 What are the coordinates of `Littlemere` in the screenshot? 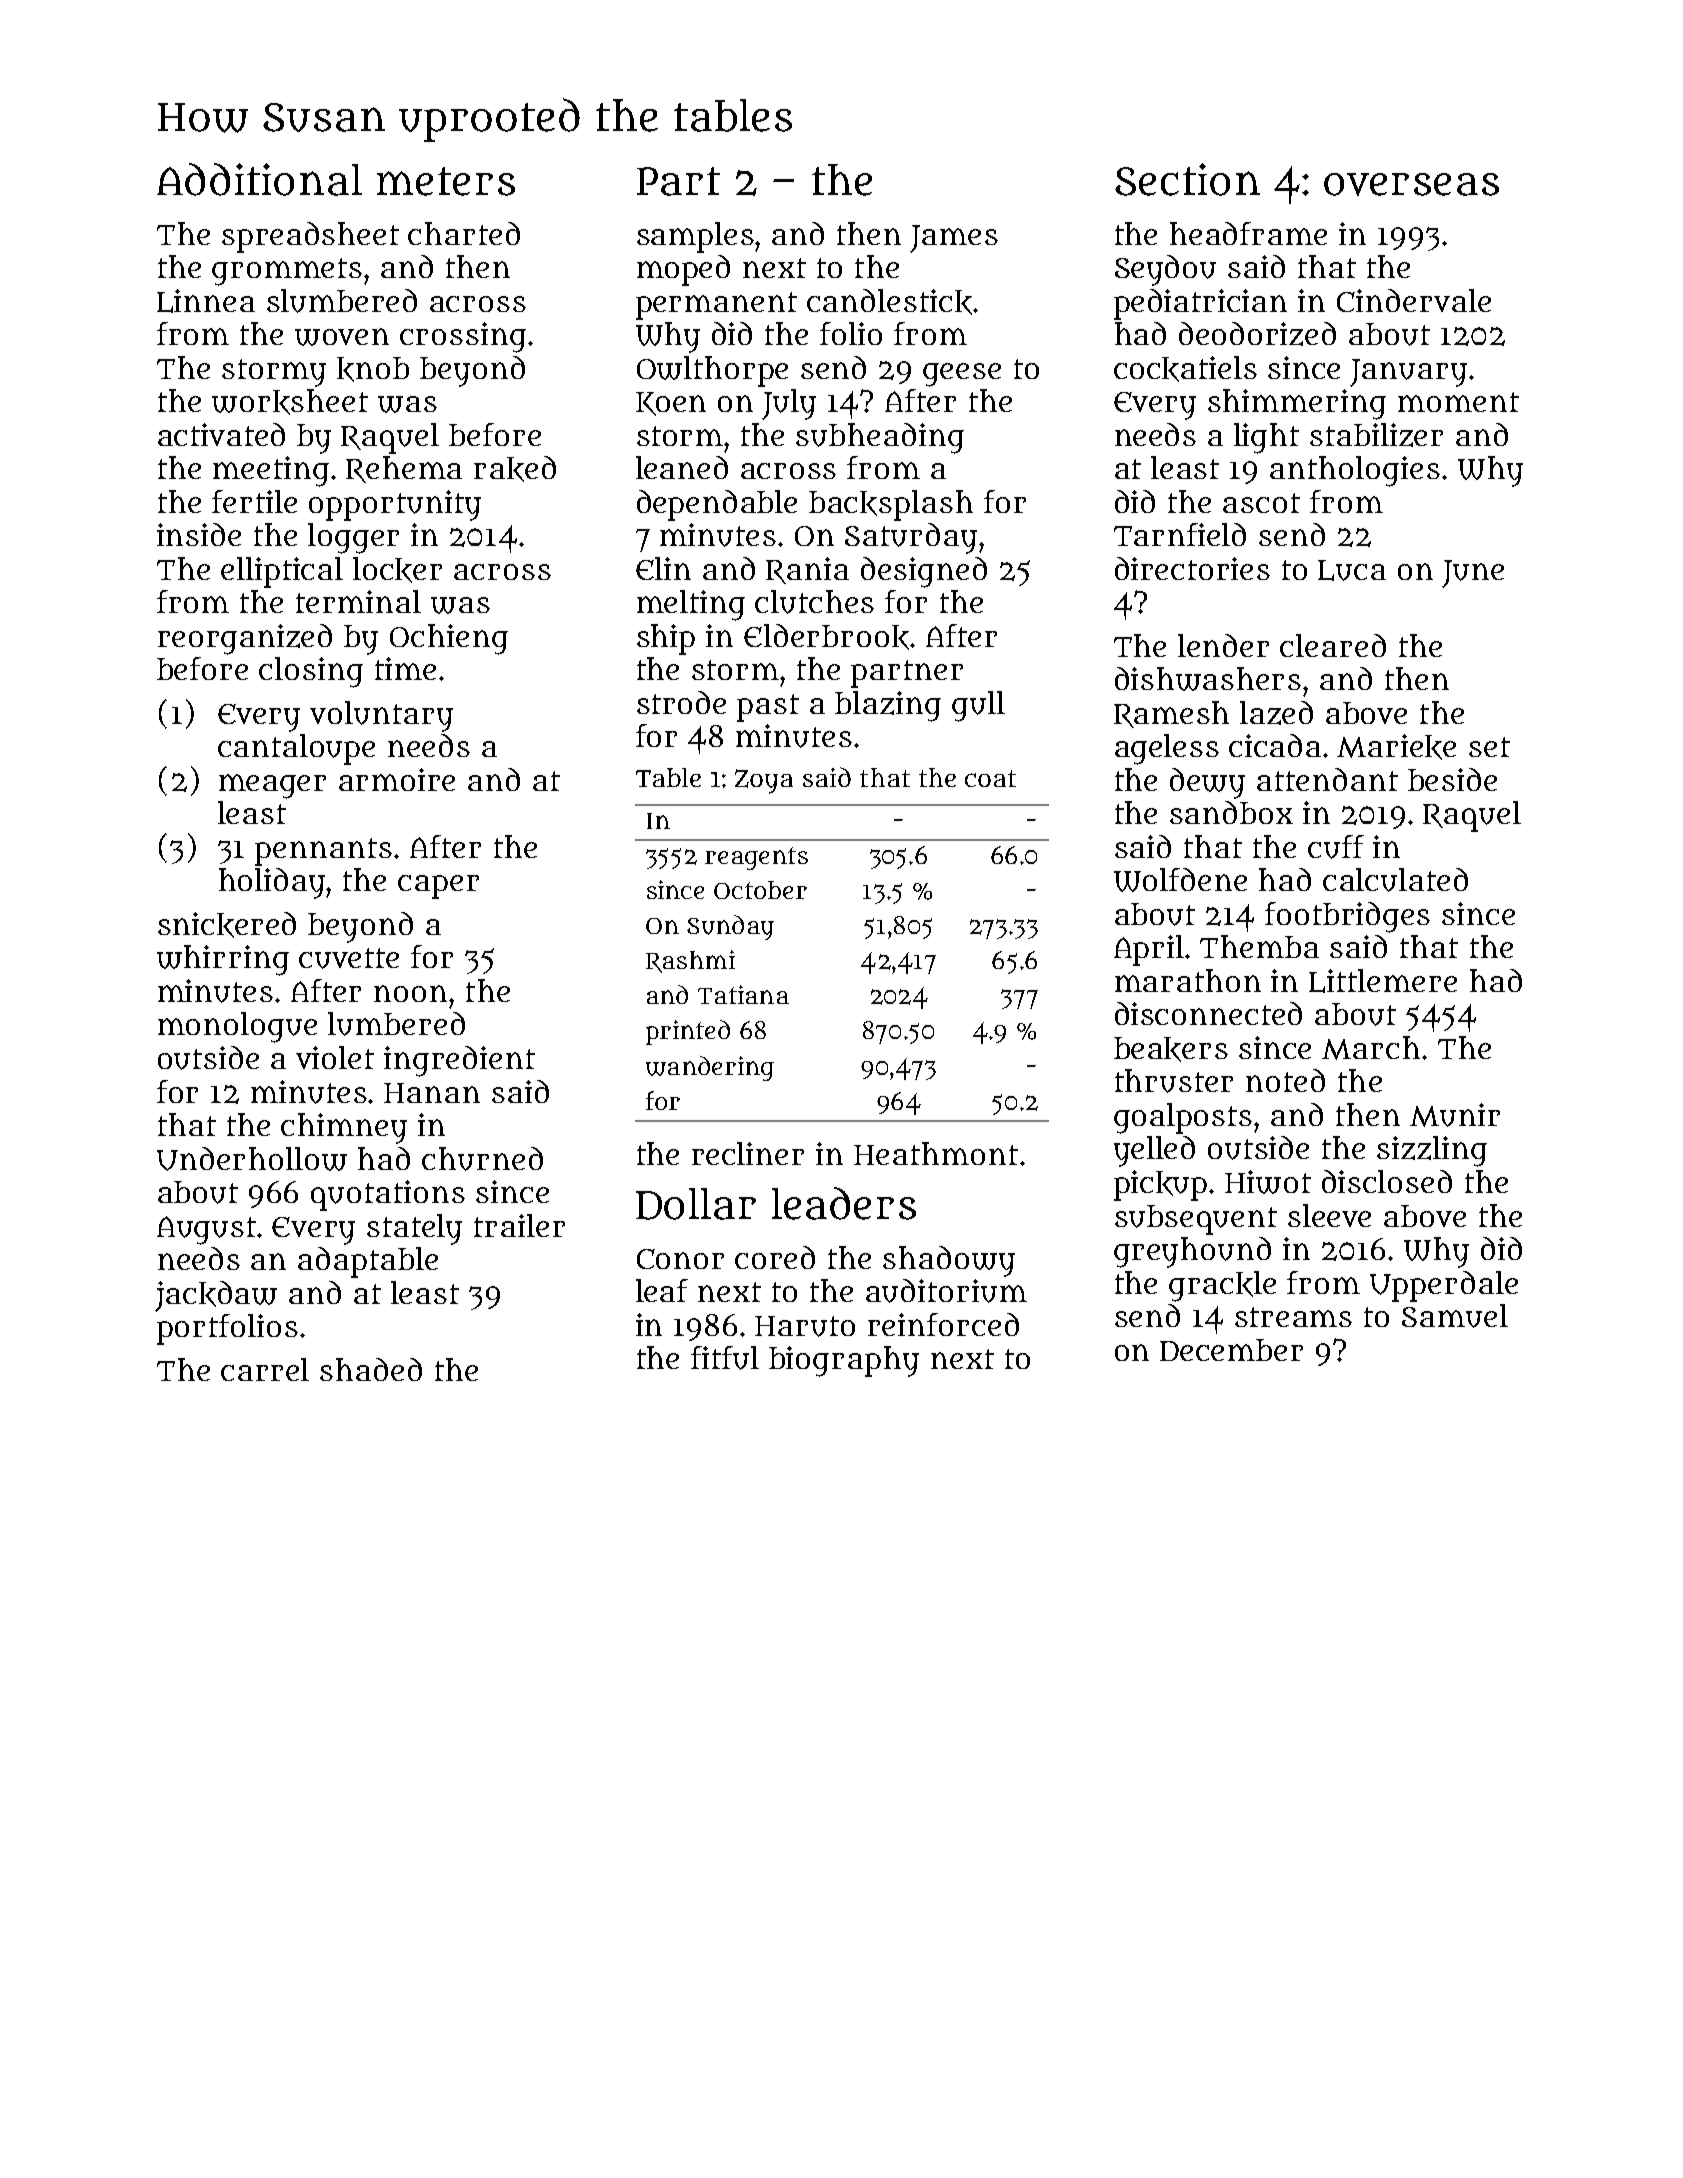 It's located at (1383, 981).
